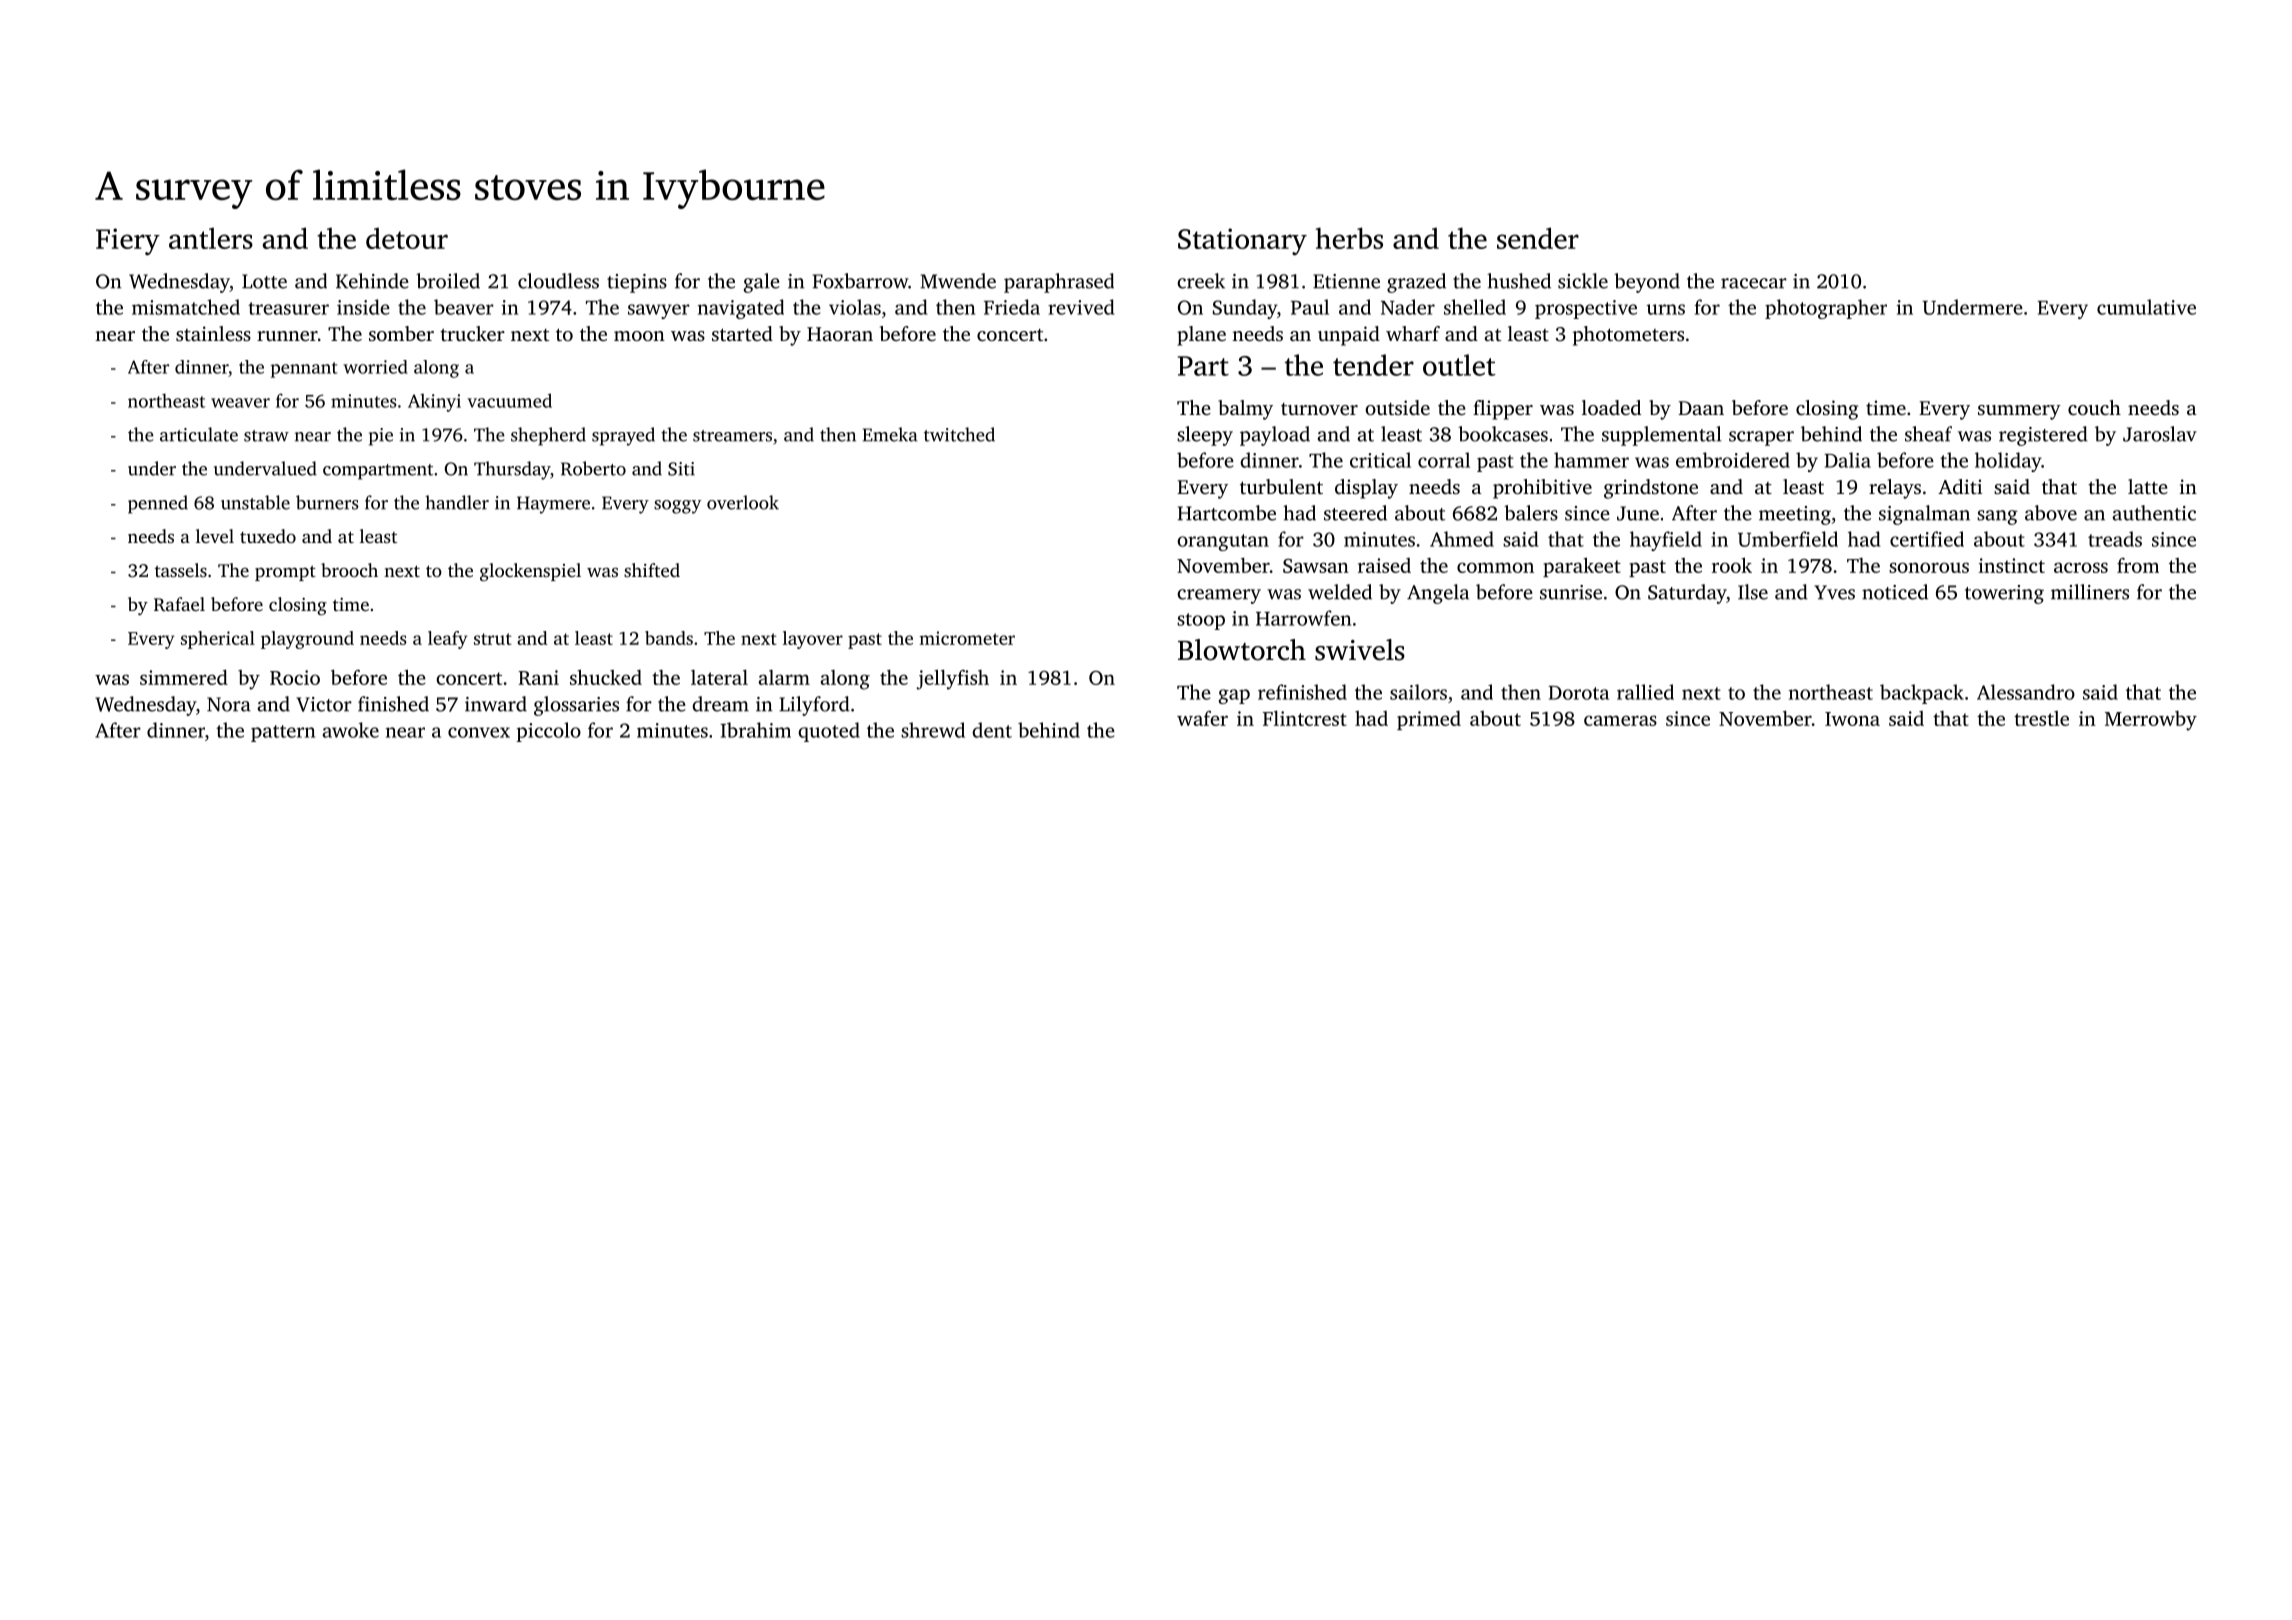 The height and width of the image is (1620, 2292). What do you see at coordinates (952, 679) in the image?
I see `jellyfish` at bounding box center [952, 679].
